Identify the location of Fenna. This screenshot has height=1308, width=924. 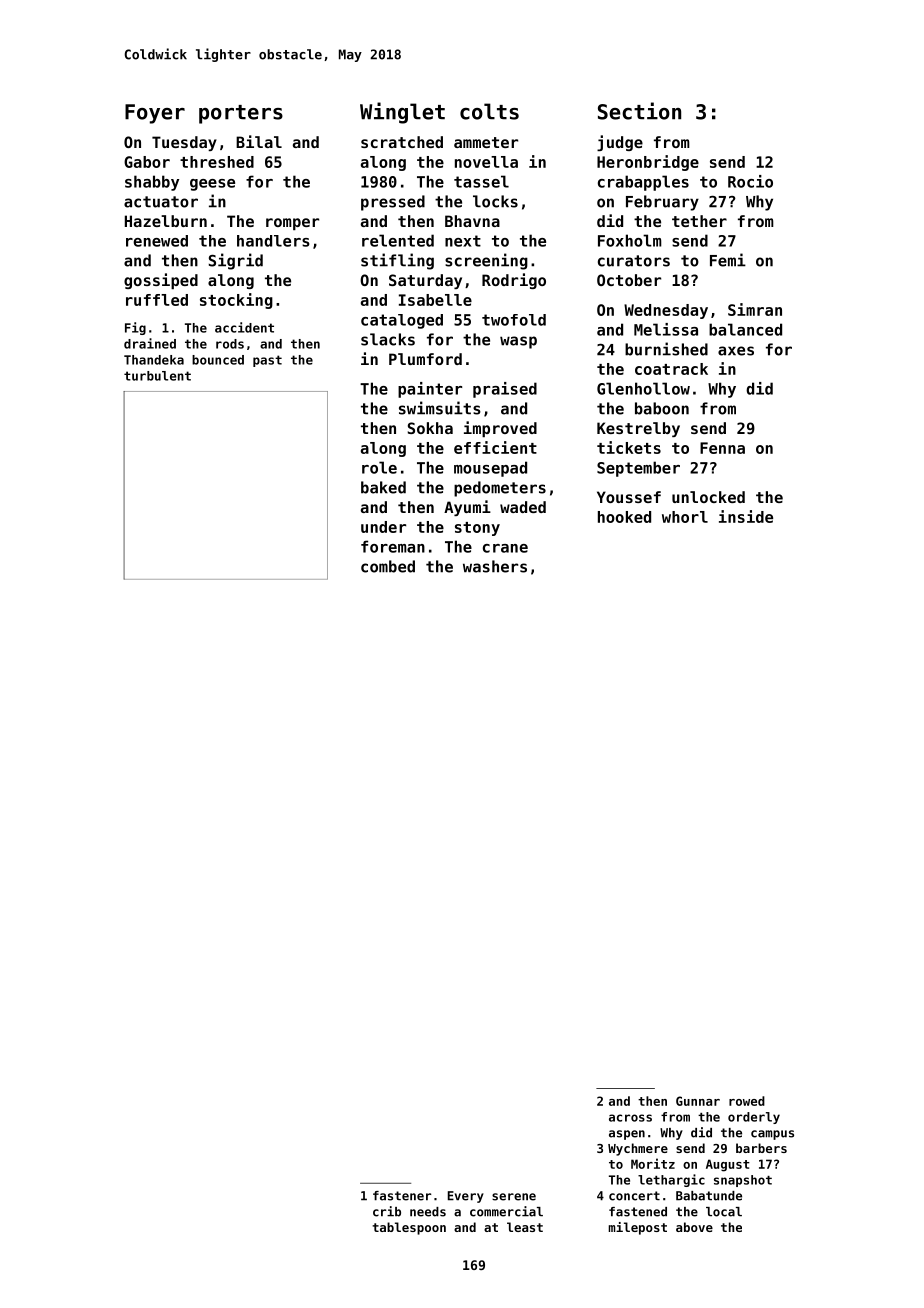
(722, 448).
